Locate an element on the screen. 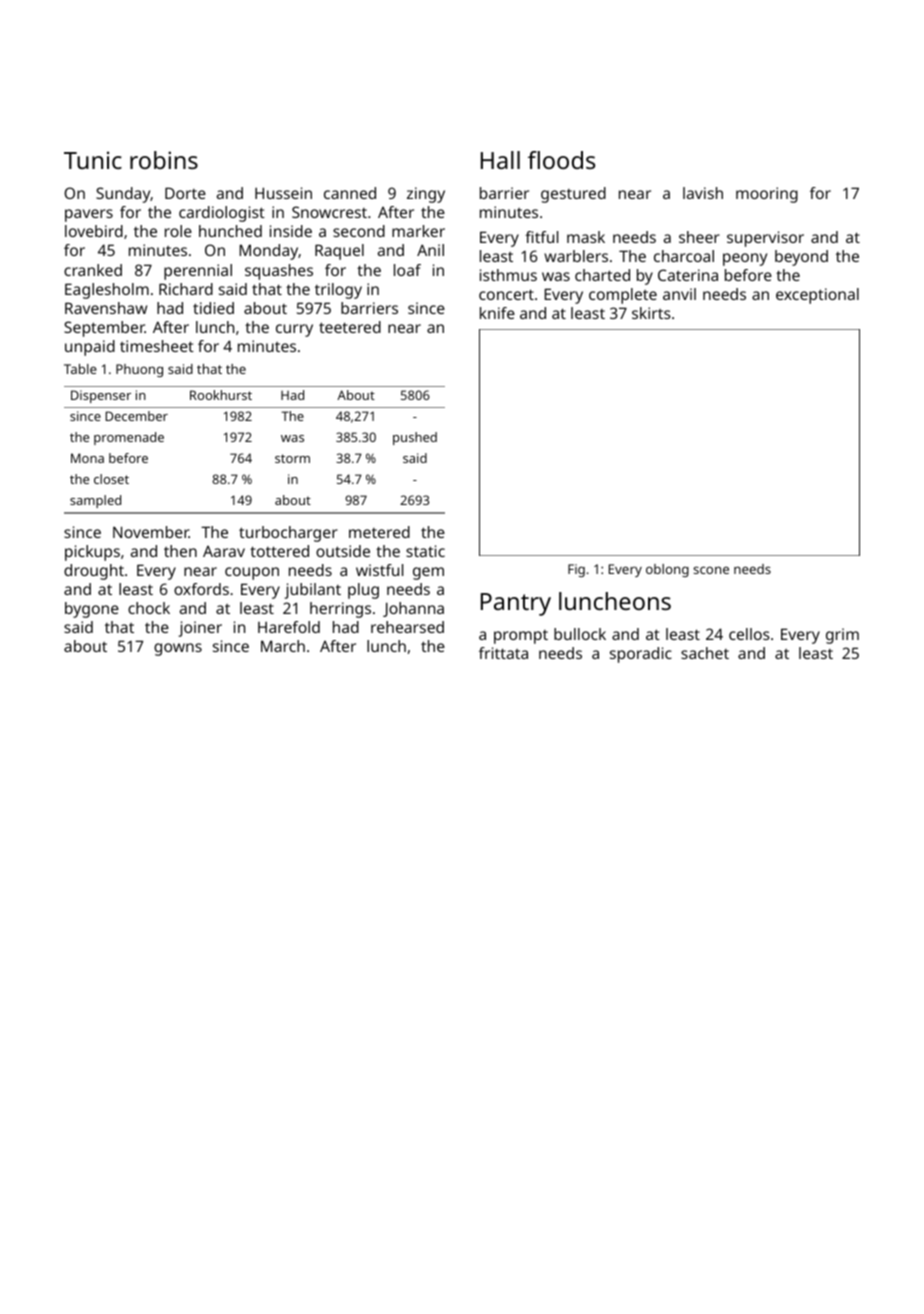 The width and height of the screenshot is (924, 1314). turbocharger is located at coordinates (288, 534).
